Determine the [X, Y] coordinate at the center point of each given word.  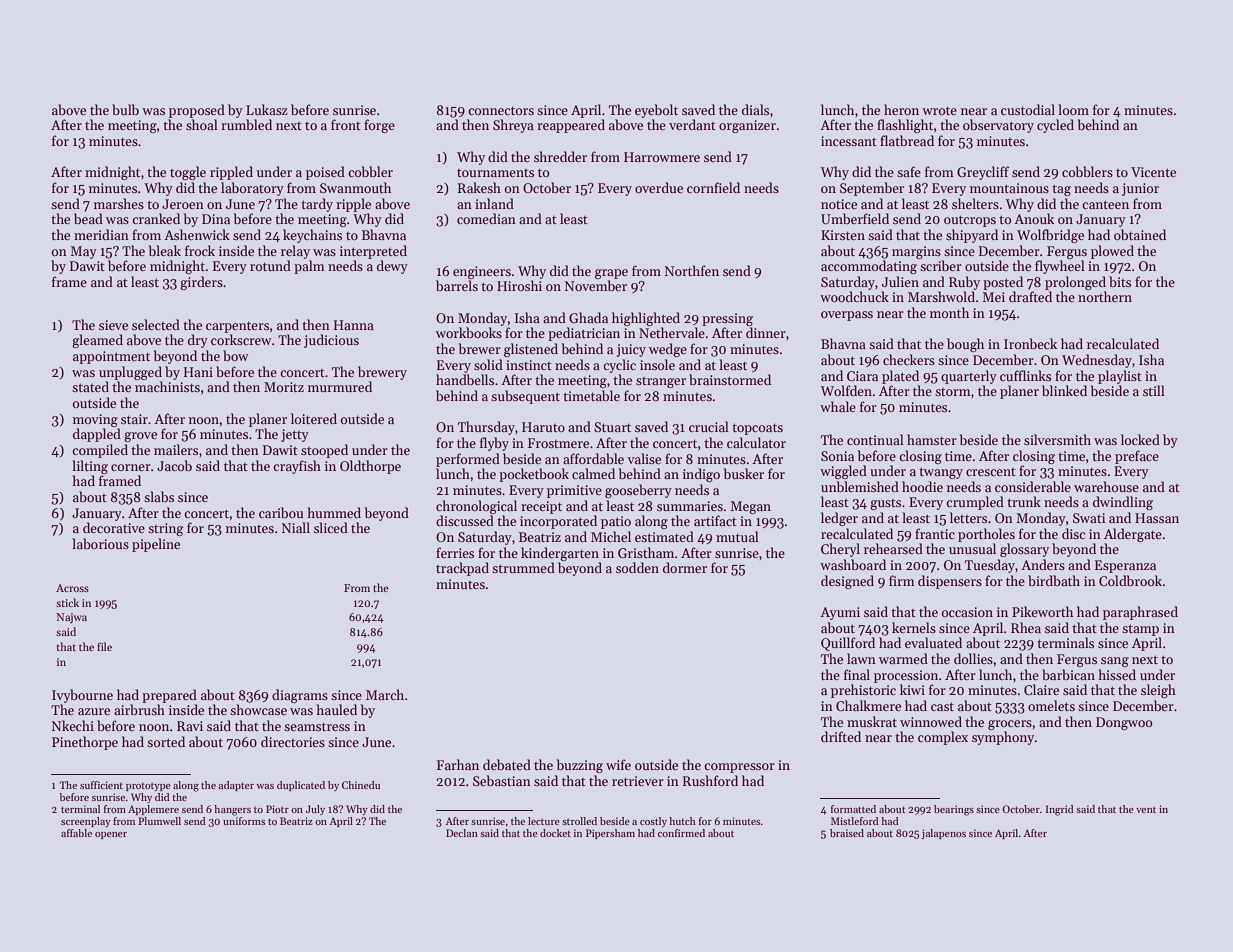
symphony [1003, 738]
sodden [637, 567]
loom [1073, 109]
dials [755, 109]
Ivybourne [82, 696]
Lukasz [267, 109]
